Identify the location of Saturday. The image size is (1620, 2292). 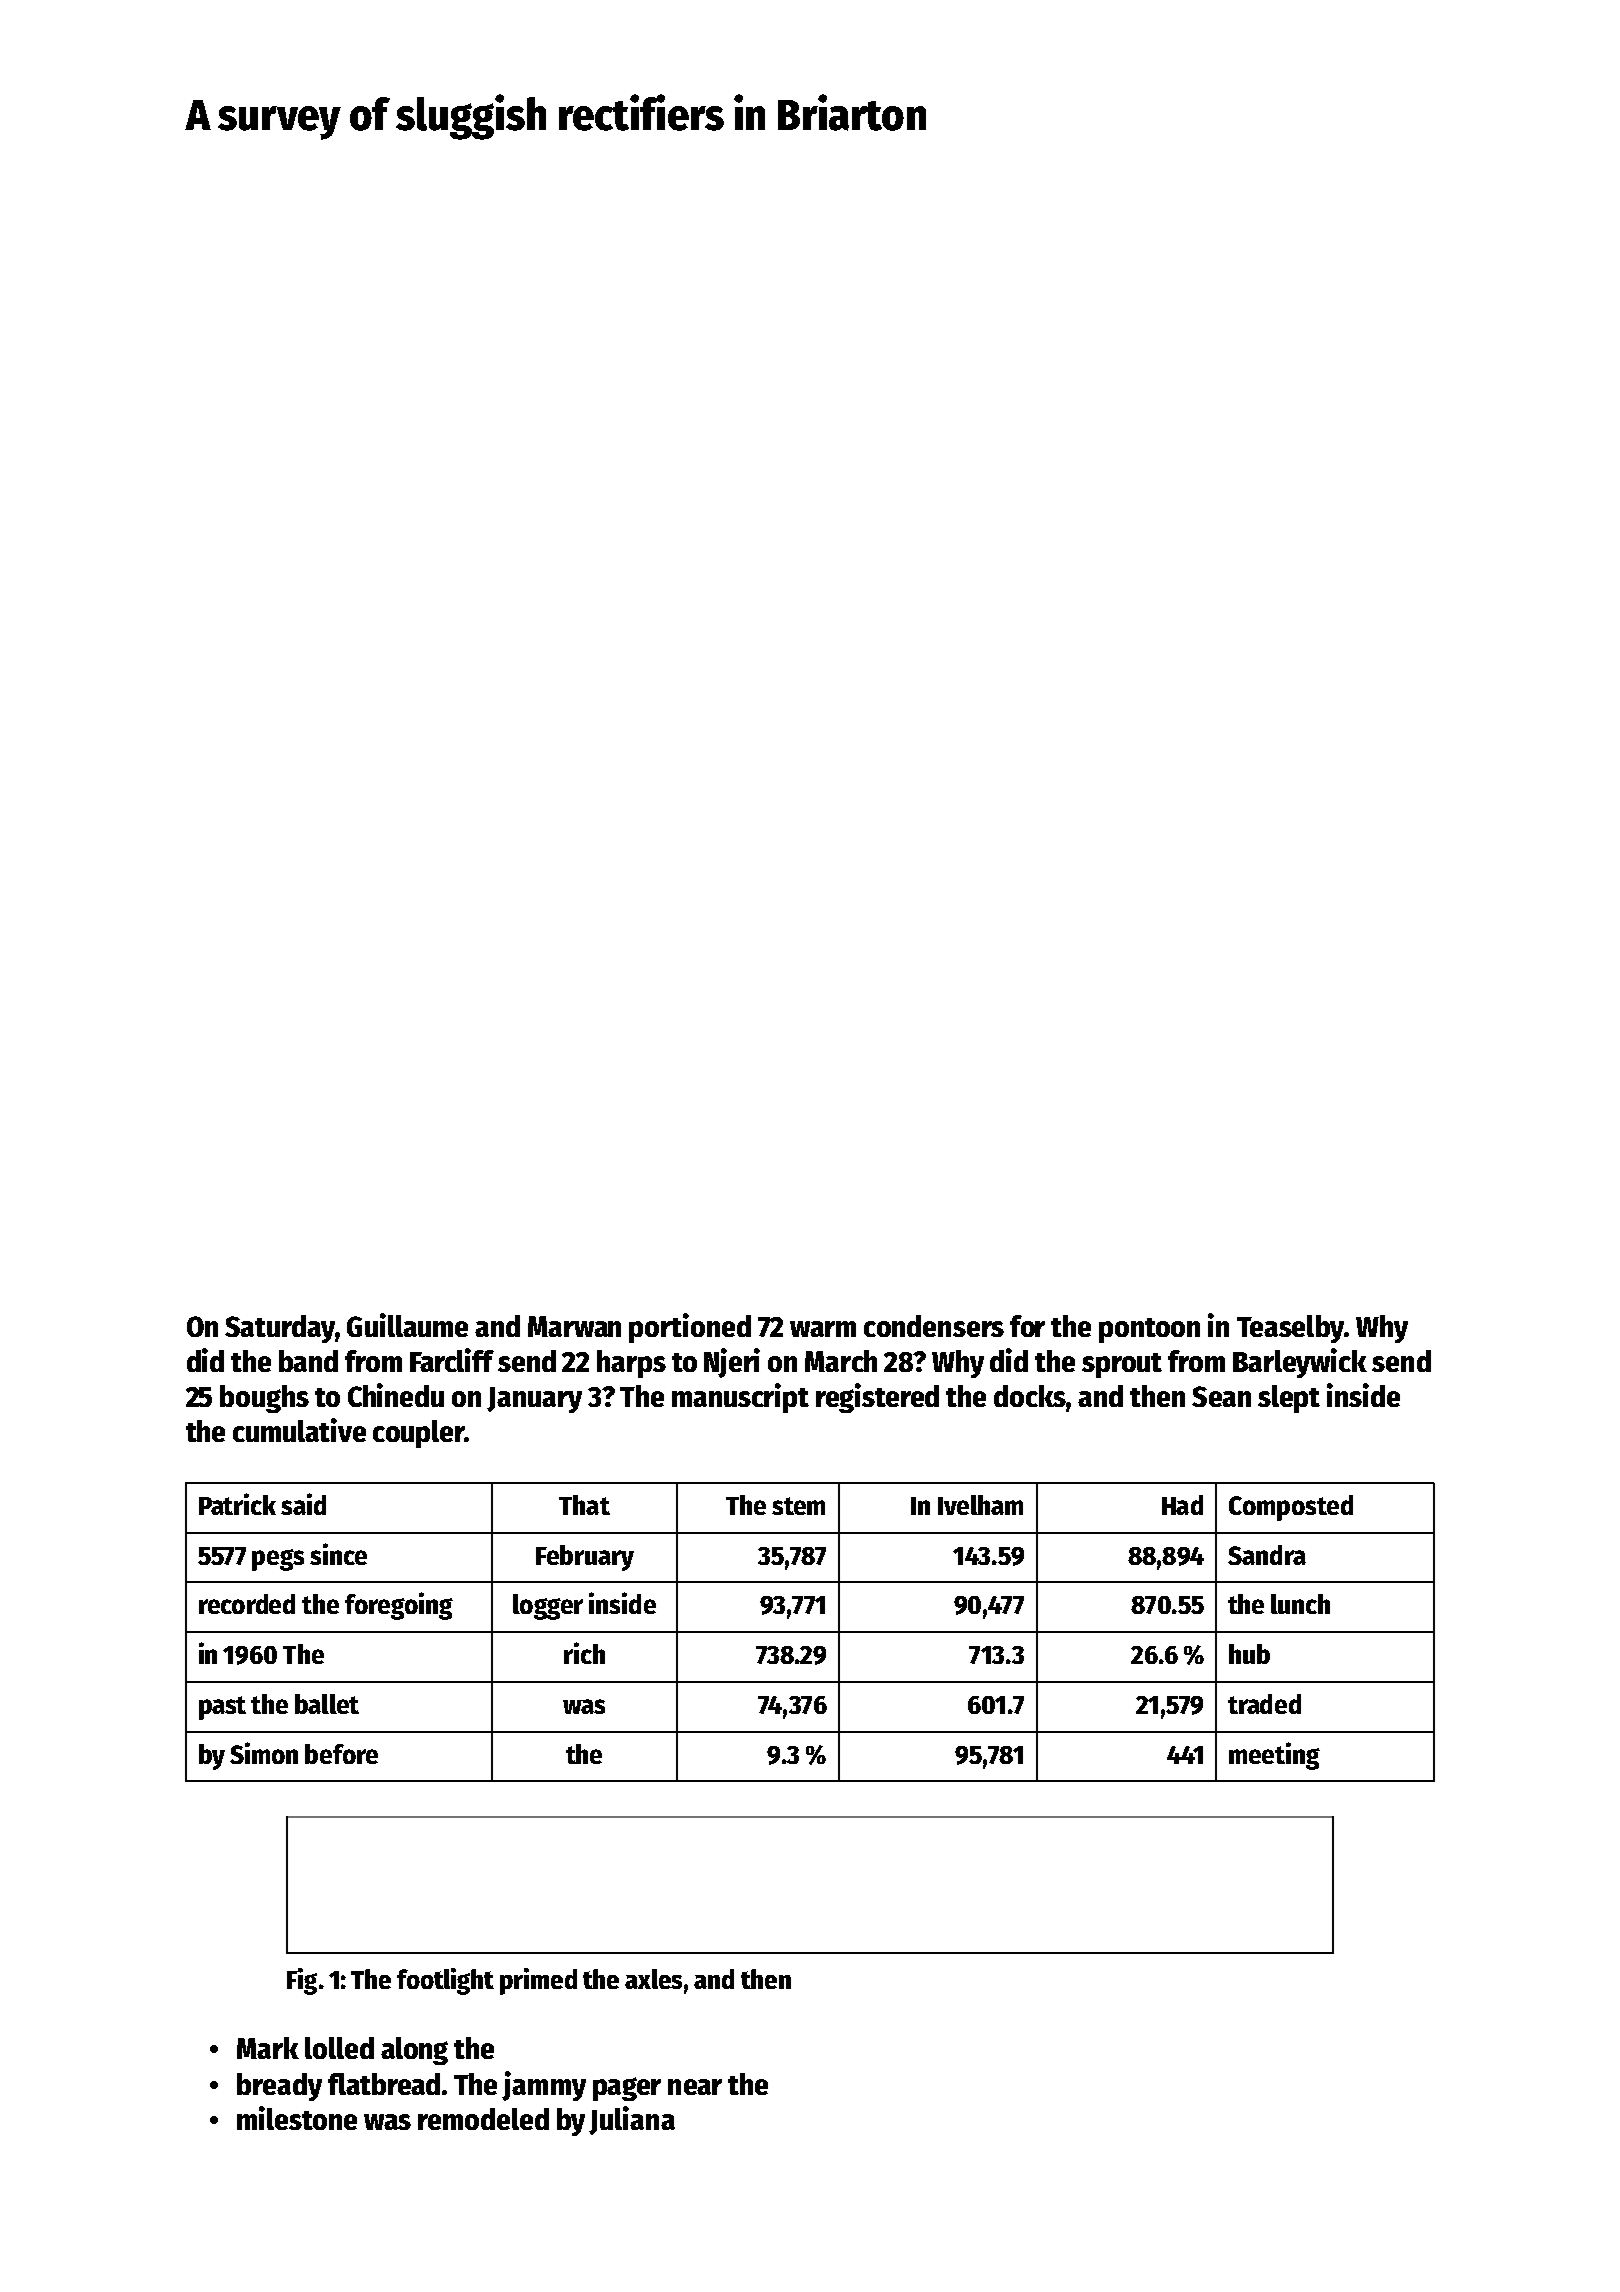
(280, 1329).
